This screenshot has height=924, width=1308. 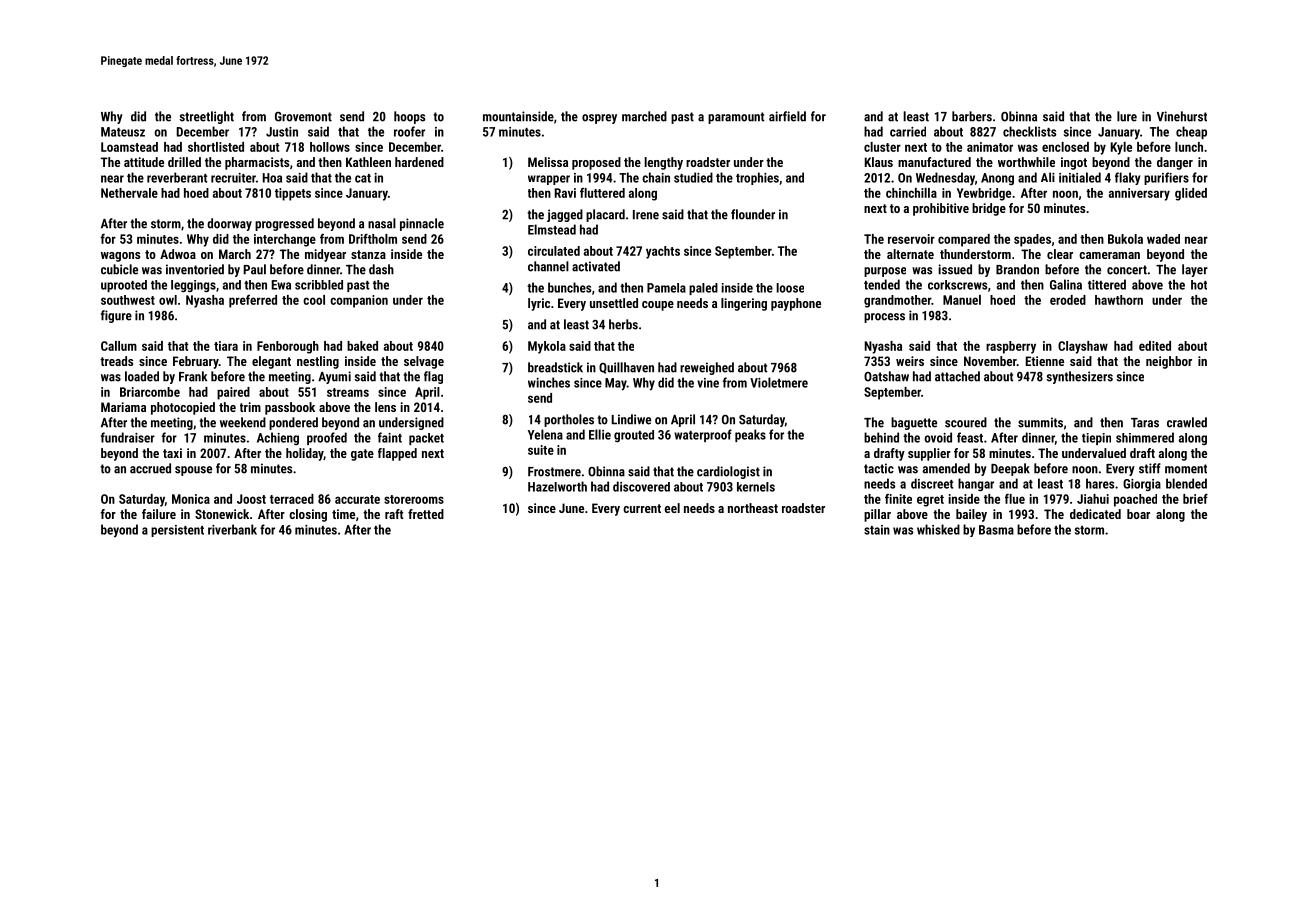 I want to click on lens, so click(x=385, y=407).
